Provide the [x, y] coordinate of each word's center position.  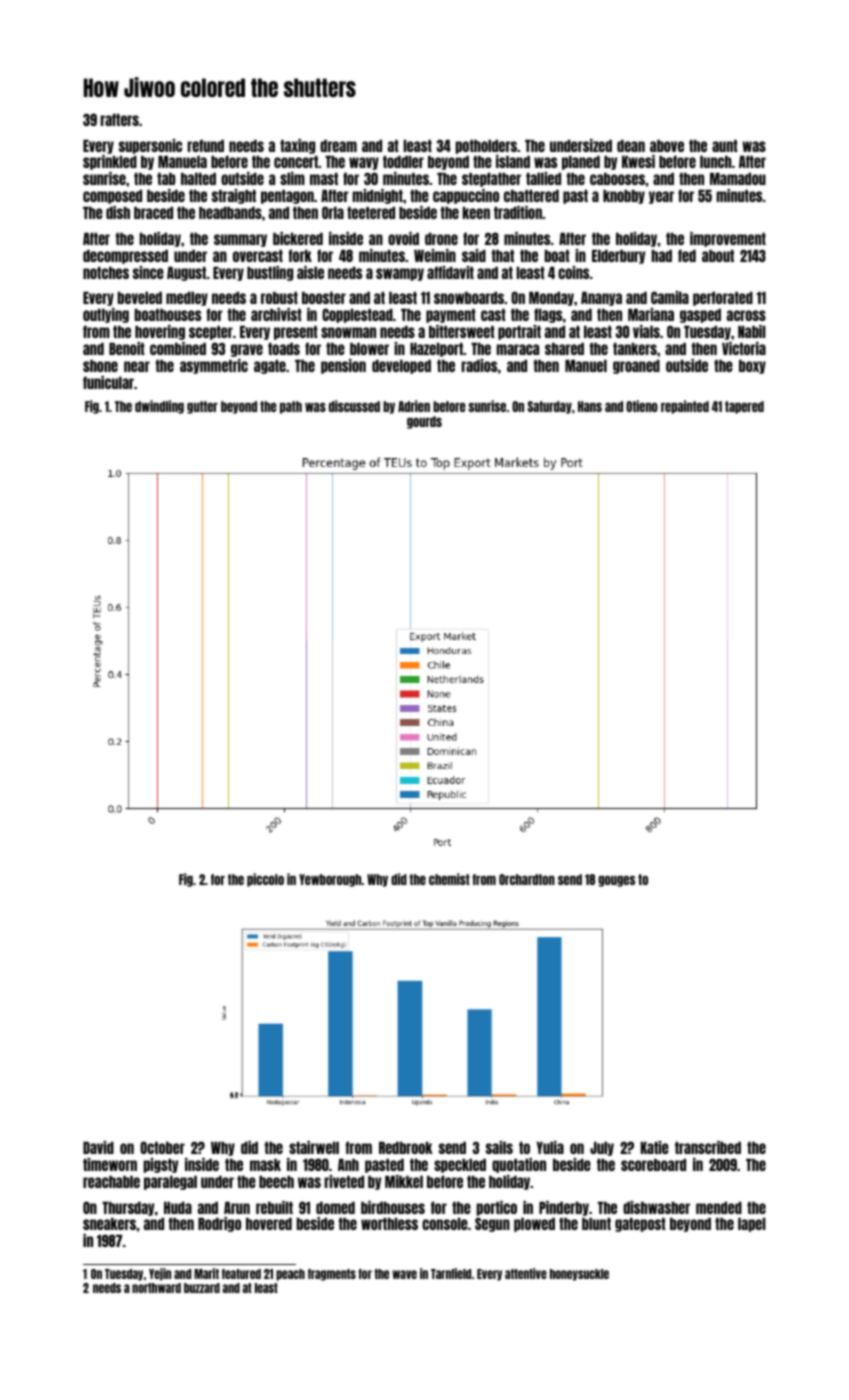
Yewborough [330, 880]
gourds [424, 422]
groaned [636, 367]
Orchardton [527, 879]
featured [241, 1274]
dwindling [159, 407]
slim [292, 178]
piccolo [265, 880]
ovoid [403, 238]
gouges [616, 881]
